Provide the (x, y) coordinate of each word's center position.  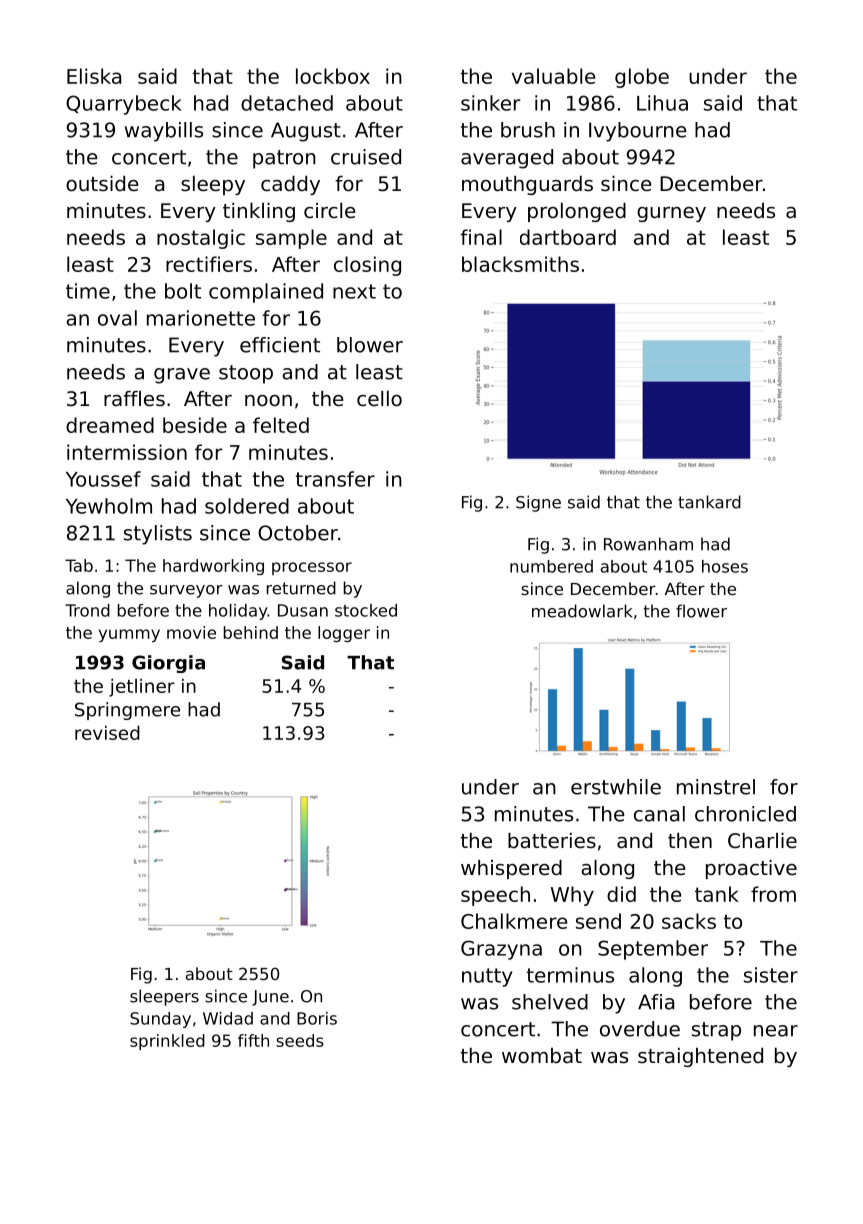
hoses (725, 566)
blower (370, 345)
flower (701, 611)
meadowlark (582, 611)
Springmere (127, 711)
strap (716, 1031)
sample (291, 239)
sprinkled (167, 1042)
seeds (300, 1040)
